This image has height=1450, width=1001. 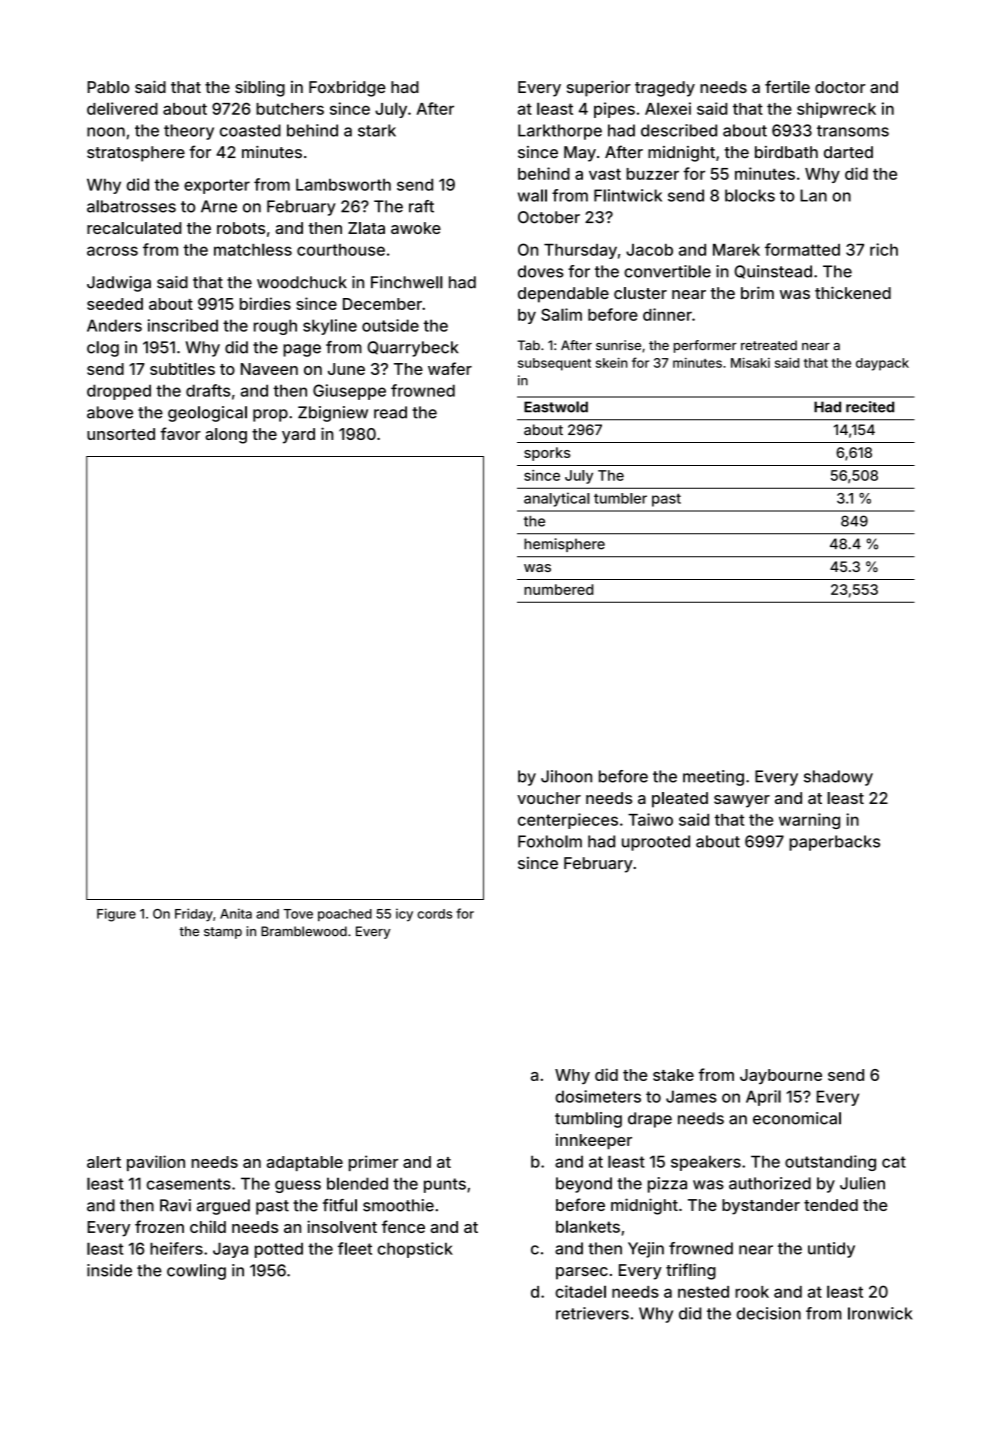 What do you see at coordinates (131, 206) in the image?
I see `albatrosses` at bounding box center [131, 206].
